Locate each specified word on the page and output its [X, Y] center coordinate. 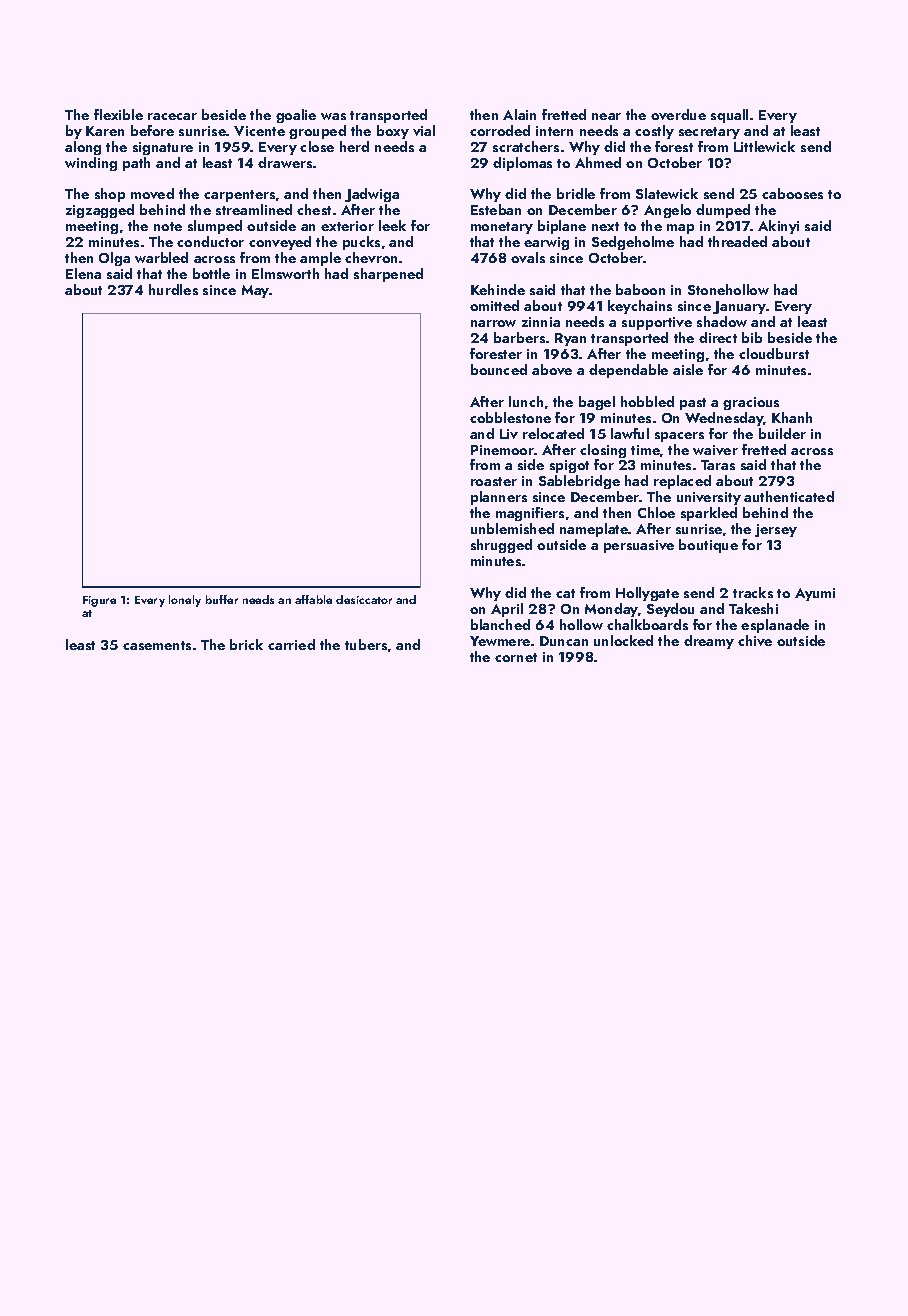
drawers [285, 162]
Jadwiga [372, 195]
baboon [640, 289]
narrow [493, 323]
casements [157, 645]
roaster [494, 481]
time [645, 450]
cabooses [792, 193]
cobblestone [510, 417]
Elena [83, 273]
